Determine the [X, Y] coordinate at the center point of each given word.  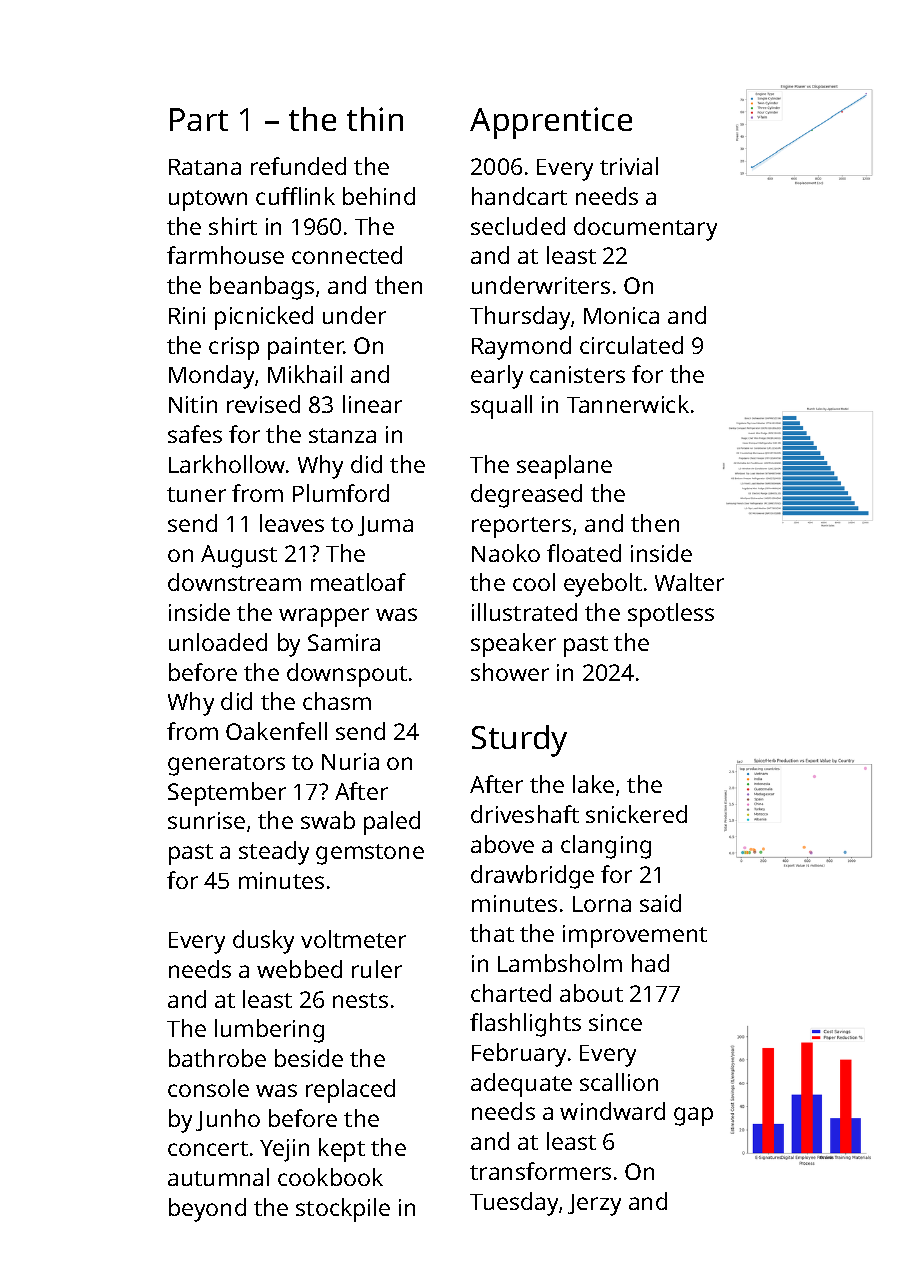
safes [195, 434]
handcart [519, 196]
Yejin [284, 1150]
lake [593, 784]
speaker [513, 645]
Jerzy [594, 1205]
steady [274, 853]
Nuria [350, 761]
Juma [385, 526]
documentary [645, 229]
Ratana [205, 167]
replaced [350, 1091]
